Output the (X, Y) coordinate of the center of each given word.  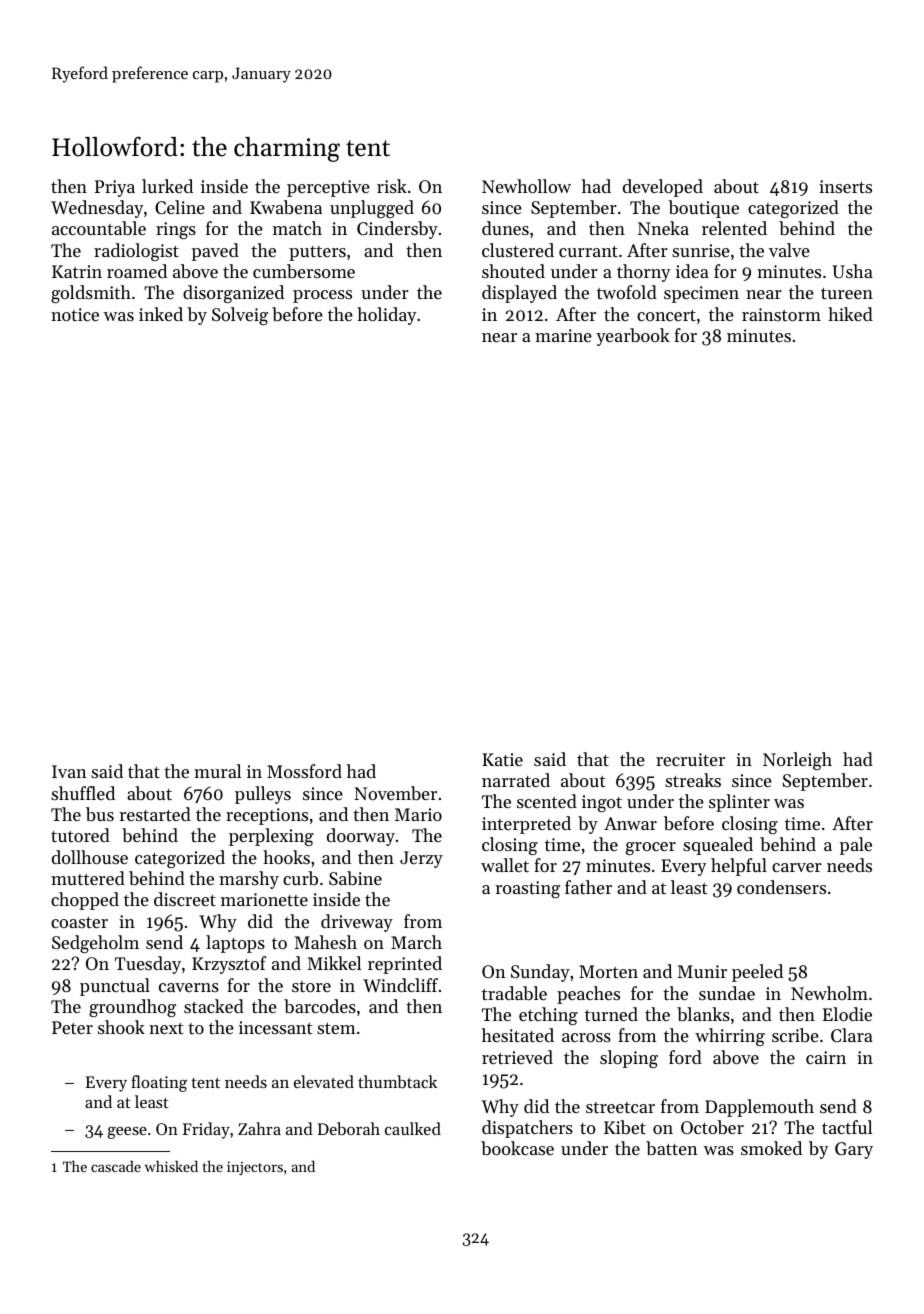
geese (127, 1133)
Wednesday (97, 209)
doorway (361, 837)
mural (217, 771)
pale (856, 846)
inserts (845, 186)
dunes (505, 228)
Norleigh (797, 761)
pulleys (263, 795)
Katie (502, 759)
